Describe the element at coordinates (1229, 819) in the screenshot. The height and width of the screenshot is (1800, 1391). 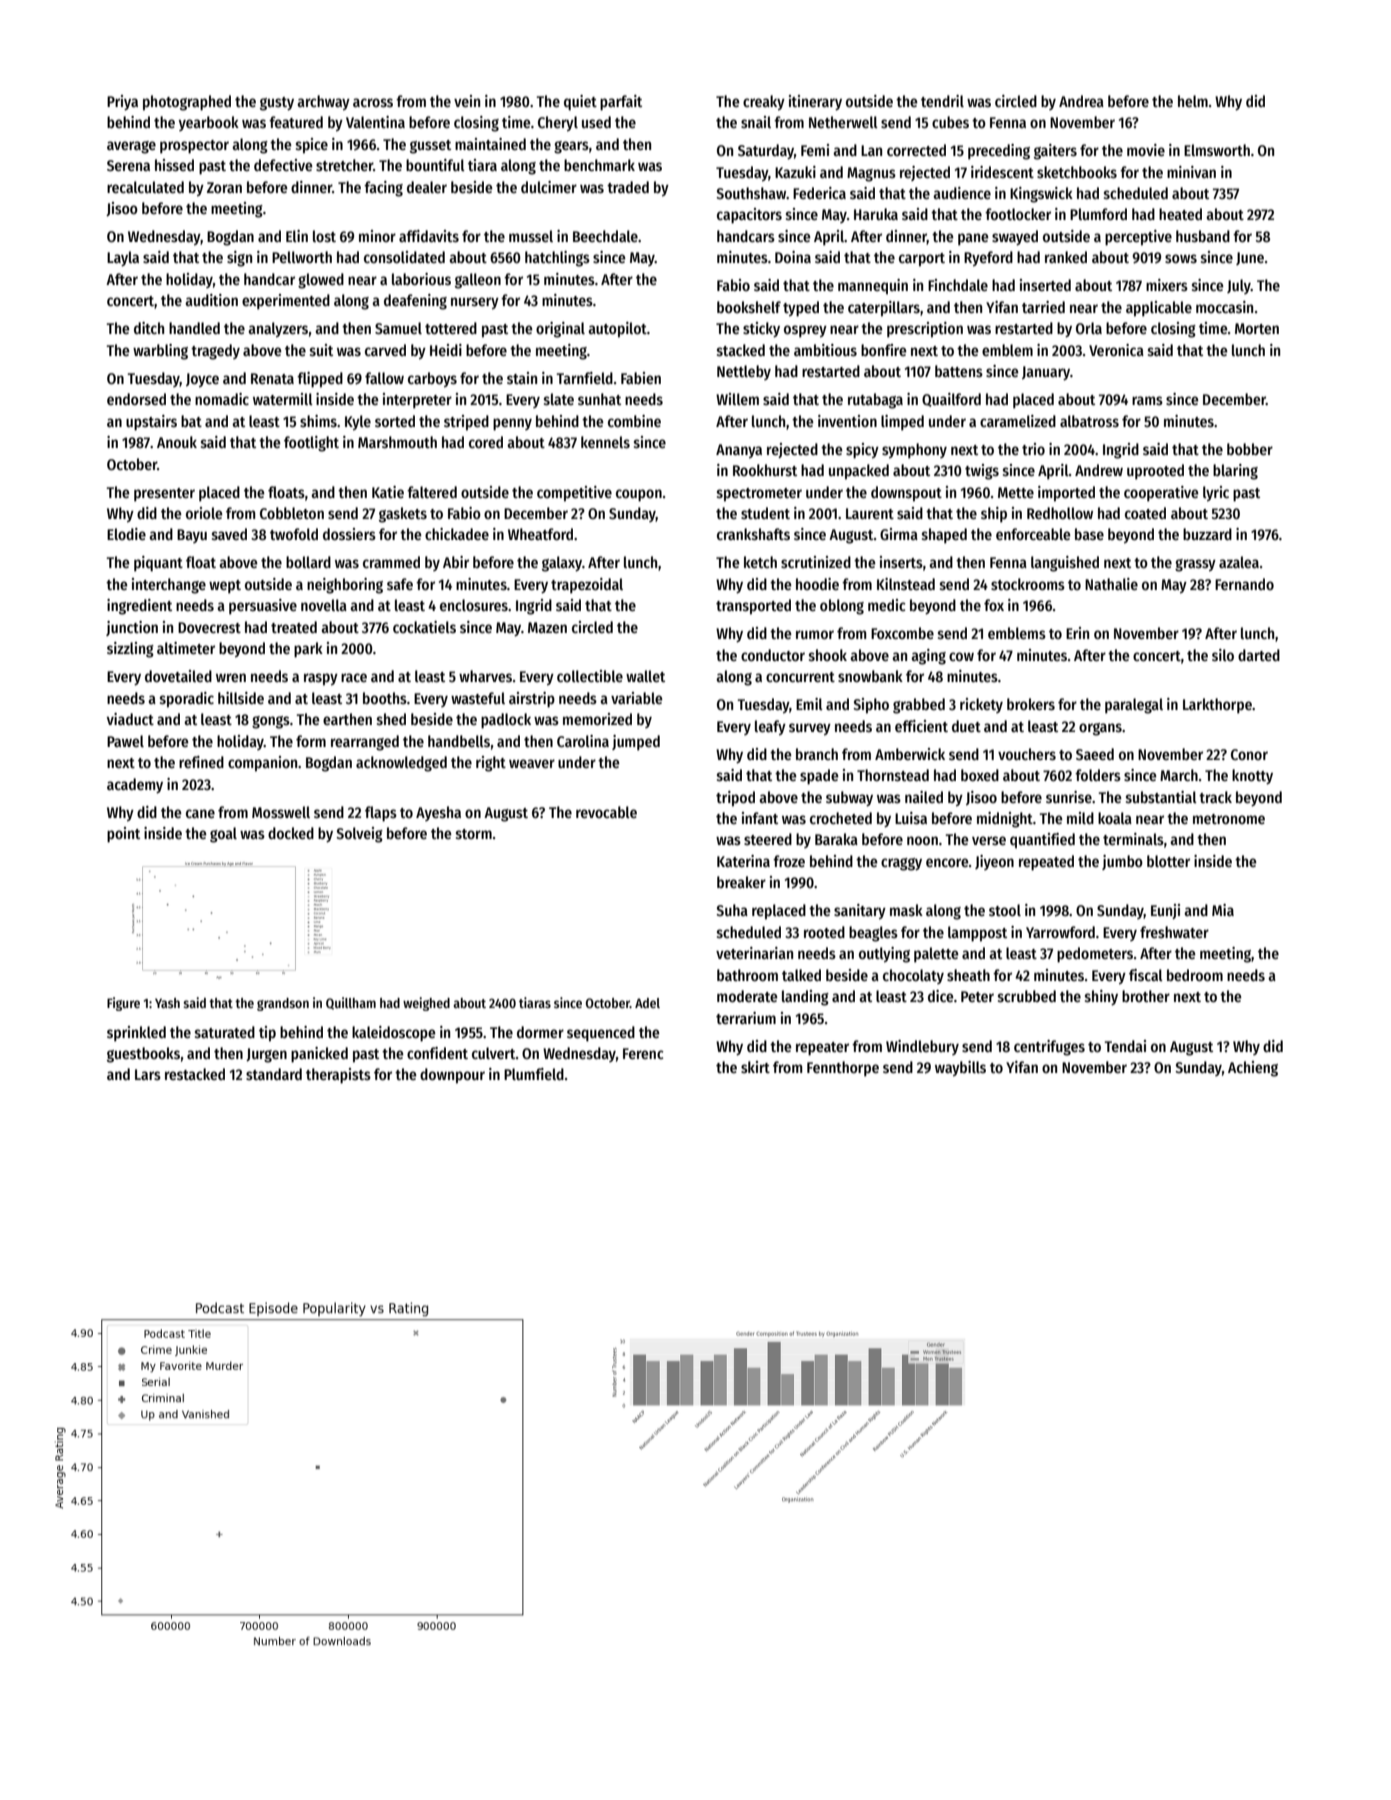
I see `metronome` at that location.
